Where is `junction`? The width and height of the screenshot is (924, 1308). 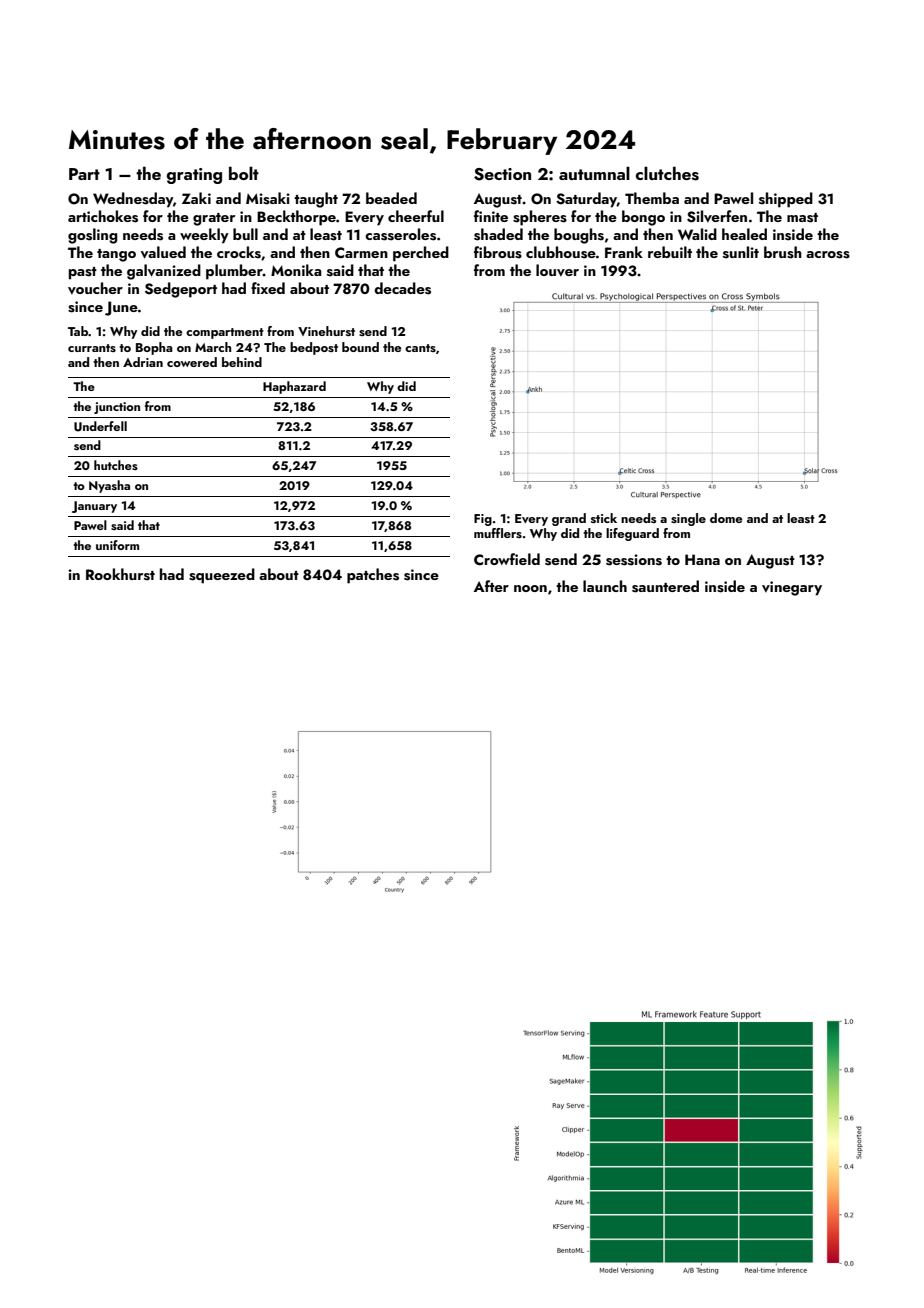 junction is located at coordinates (117, 408).
